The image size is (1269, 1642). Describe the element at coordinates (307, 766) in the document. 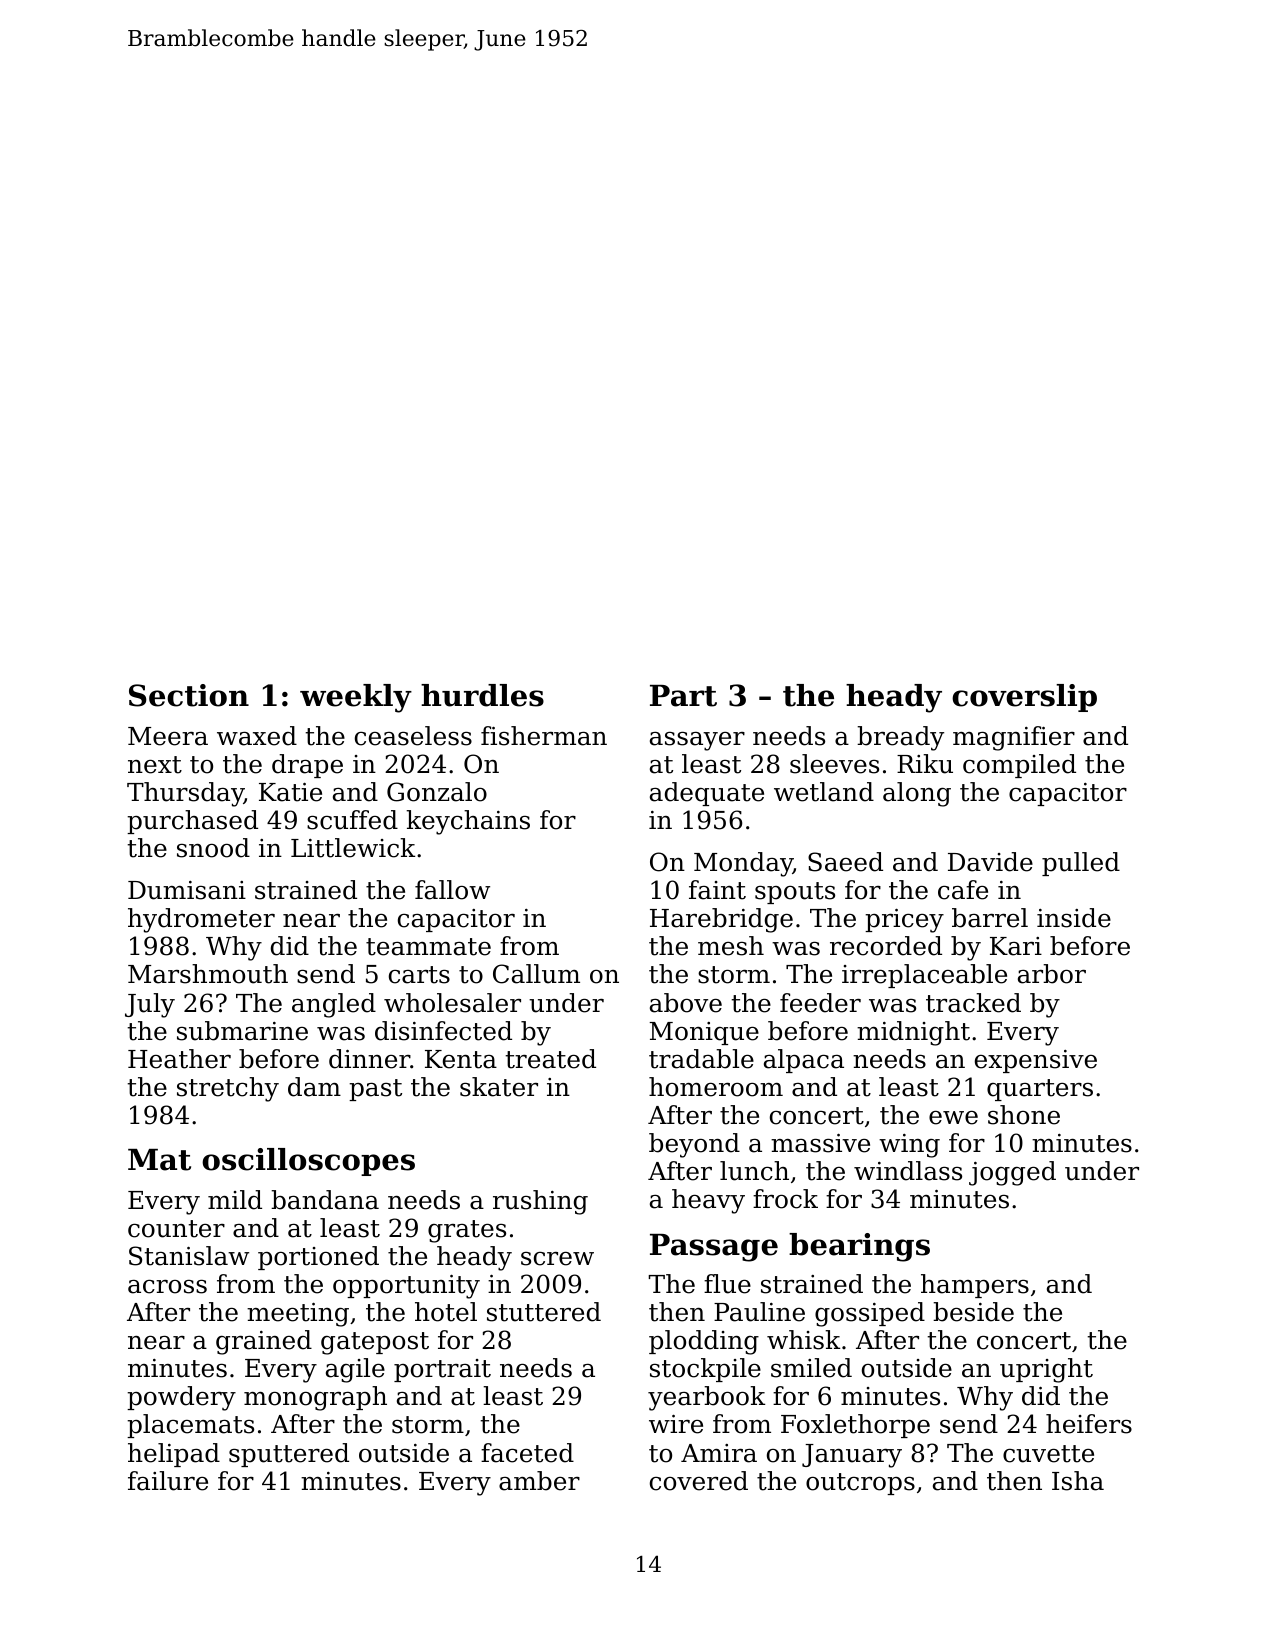

I see `drape` at that location.
